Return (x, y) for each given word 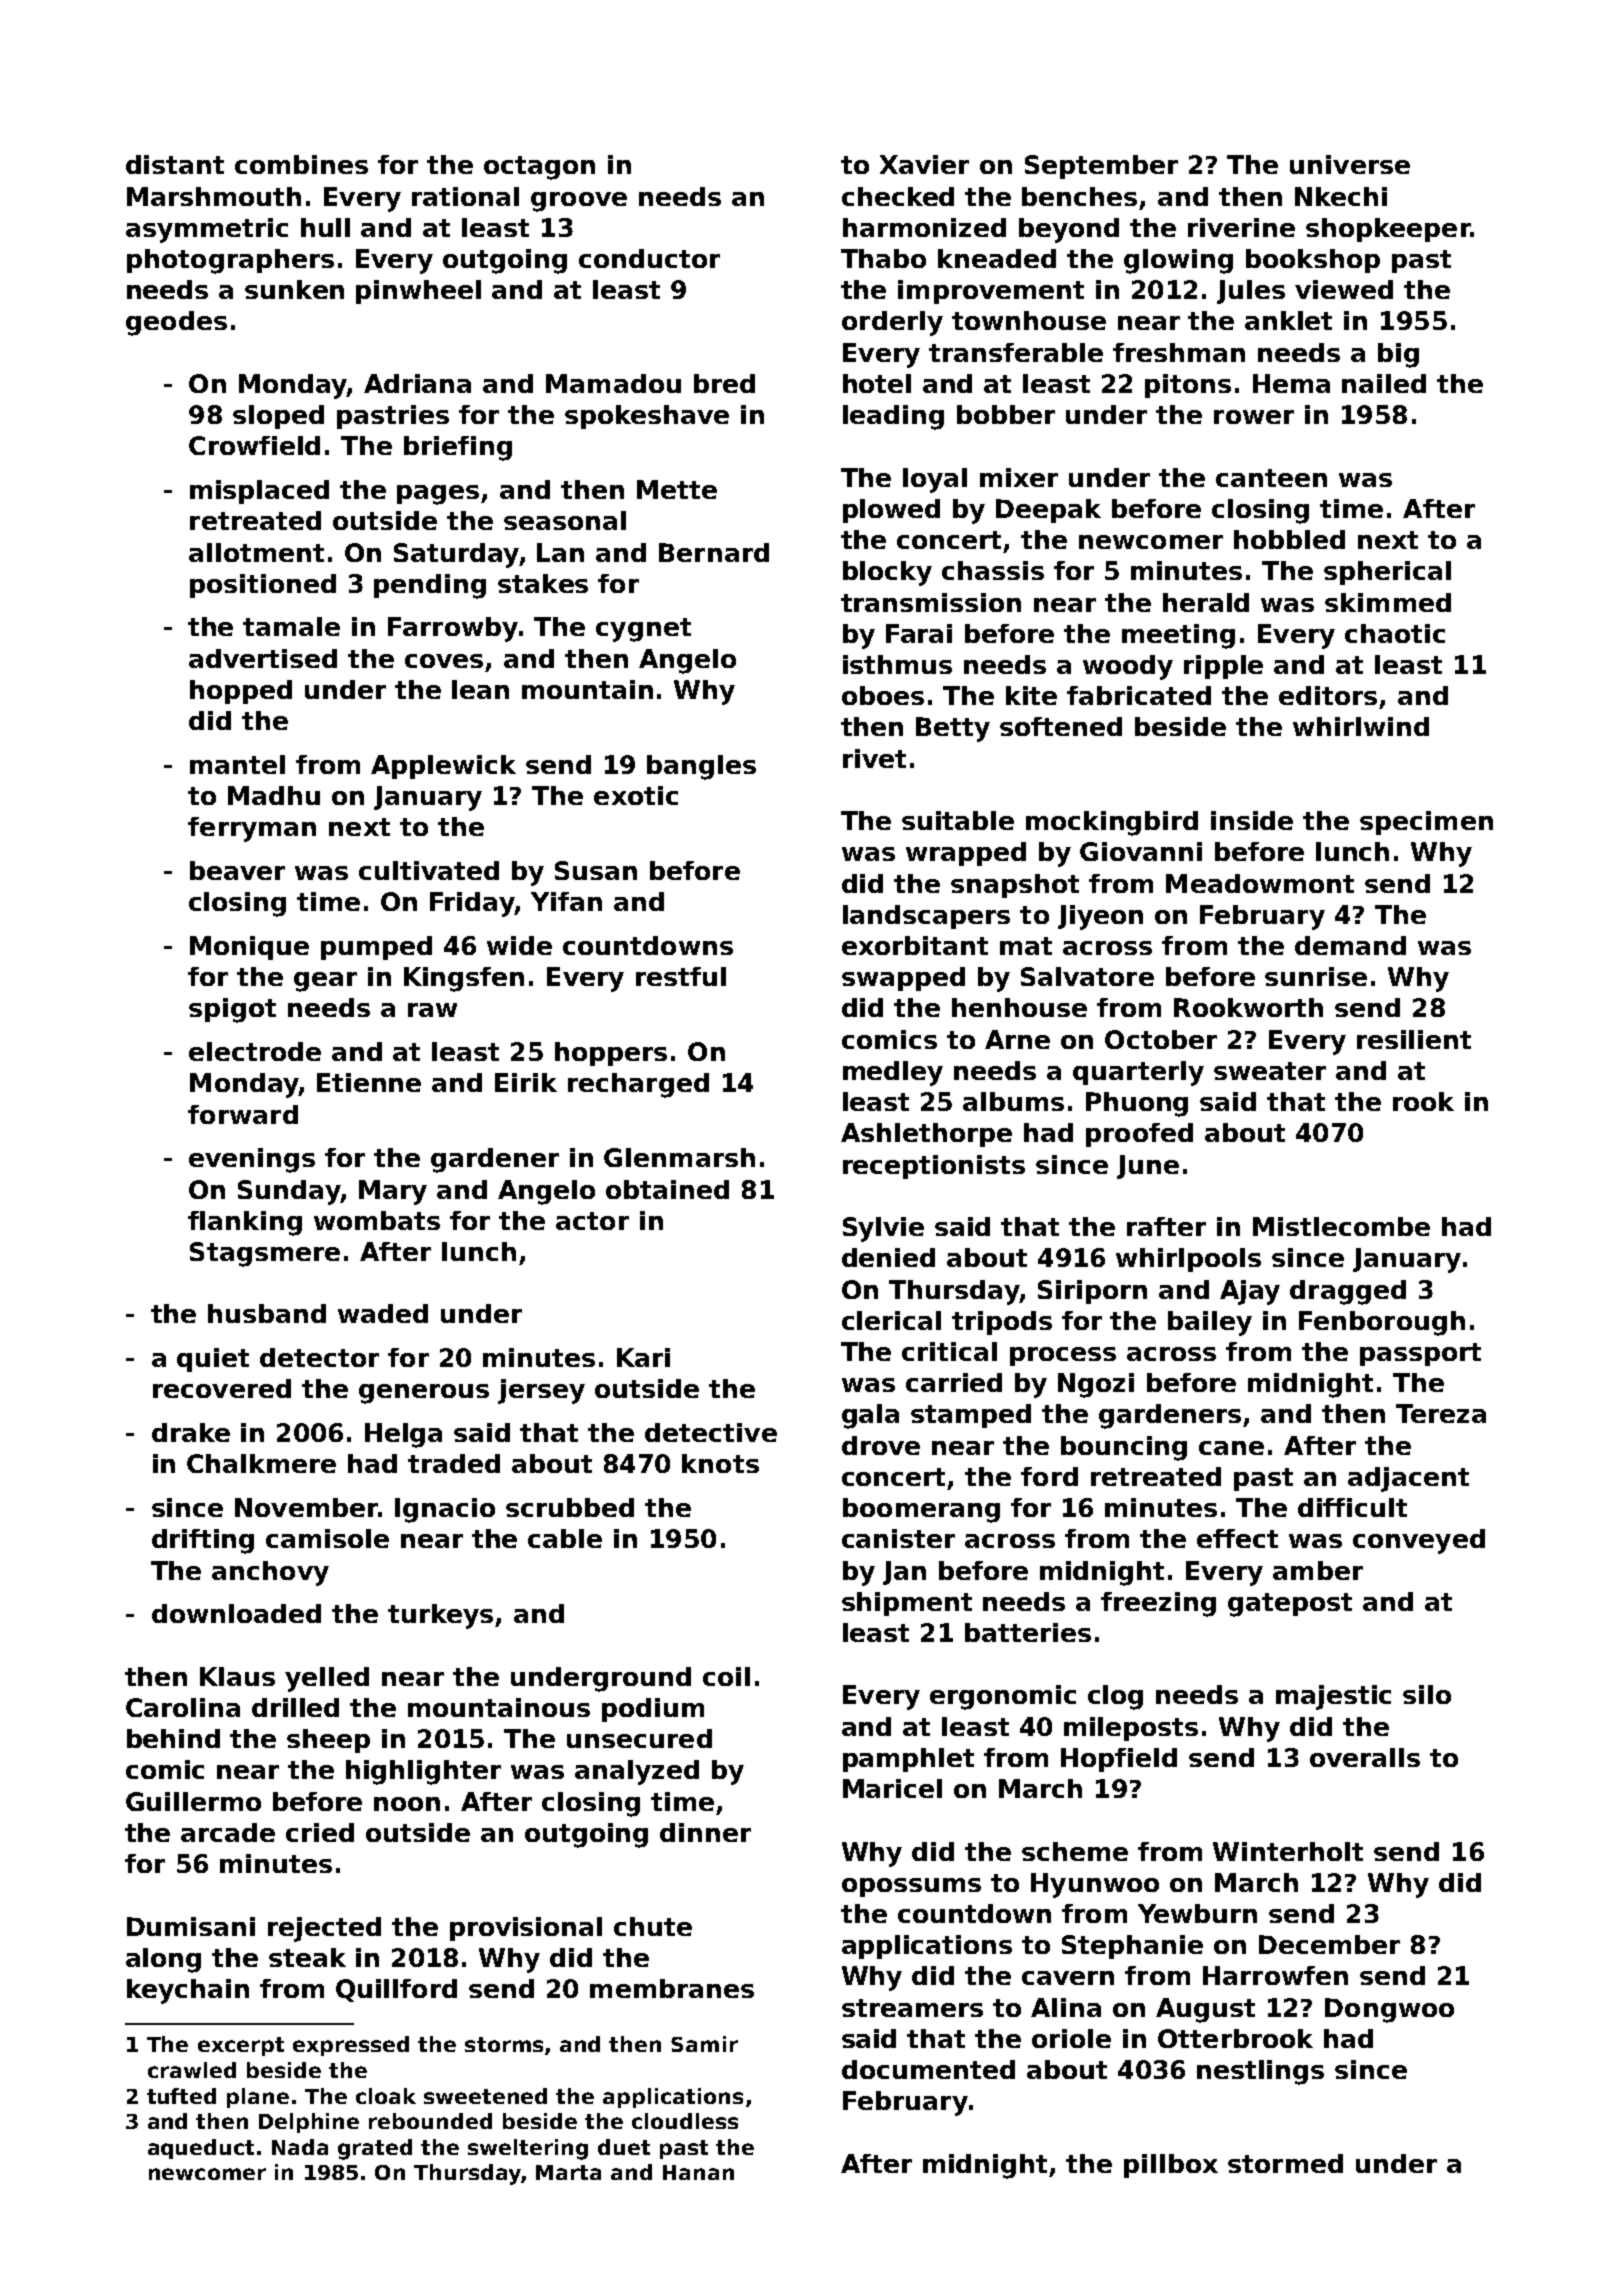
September (1101, 167)
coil (726, 1676)
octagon (539, 168)
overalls (1365, 1757)
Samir (704, 2044)
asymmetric (207, 230)
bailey (1210, 1323)
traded (454, 1463)
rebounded (430, 2121)
